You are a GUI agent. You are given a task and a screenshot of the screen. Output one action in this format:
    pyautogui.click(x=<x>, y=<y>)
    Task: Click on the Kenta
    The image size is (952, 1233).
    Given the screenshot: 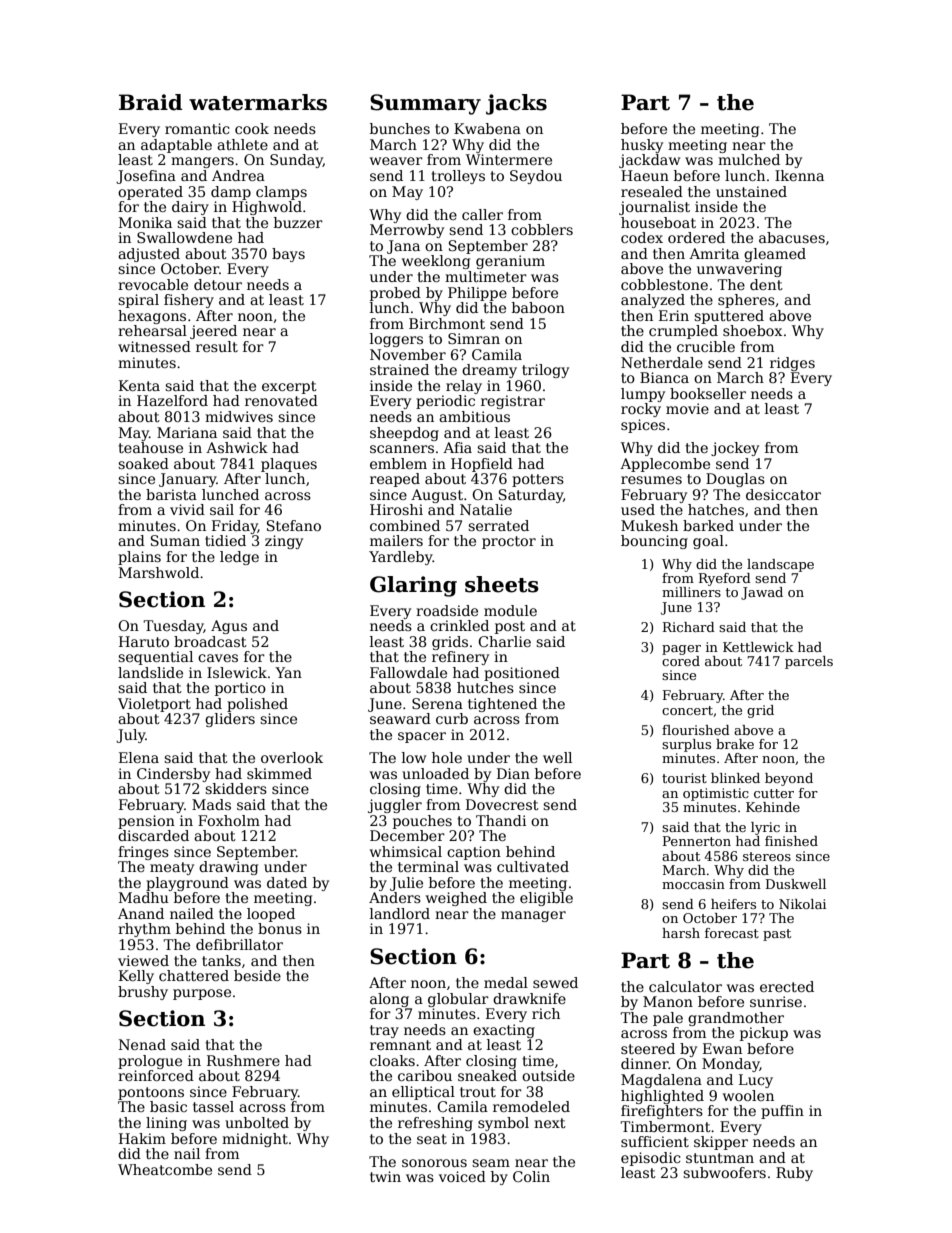 What is the action you would take?
    pyautogui.click(x=139, y=385)
